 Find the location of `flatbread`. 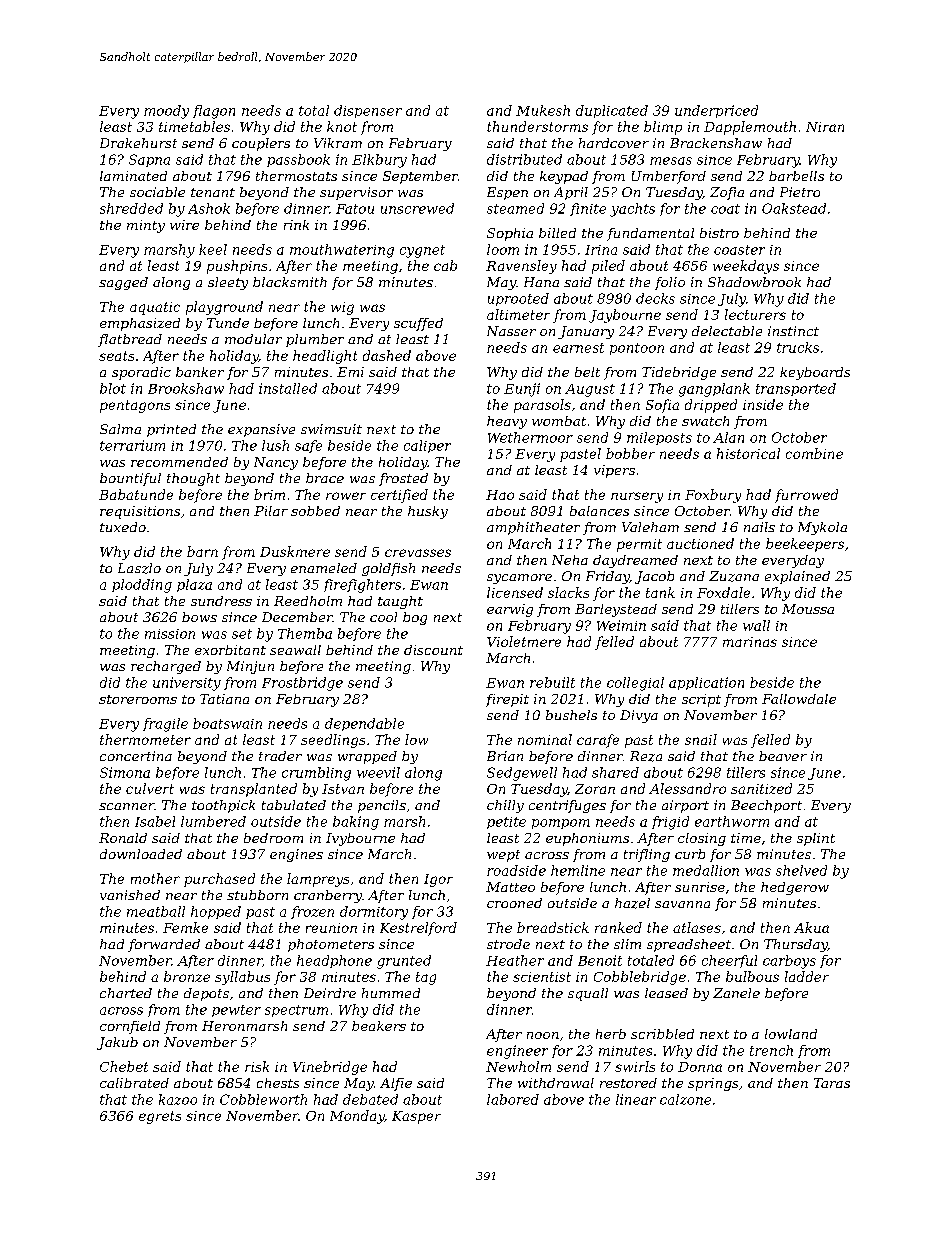

flatbread is located at coordinates (130, 340).
